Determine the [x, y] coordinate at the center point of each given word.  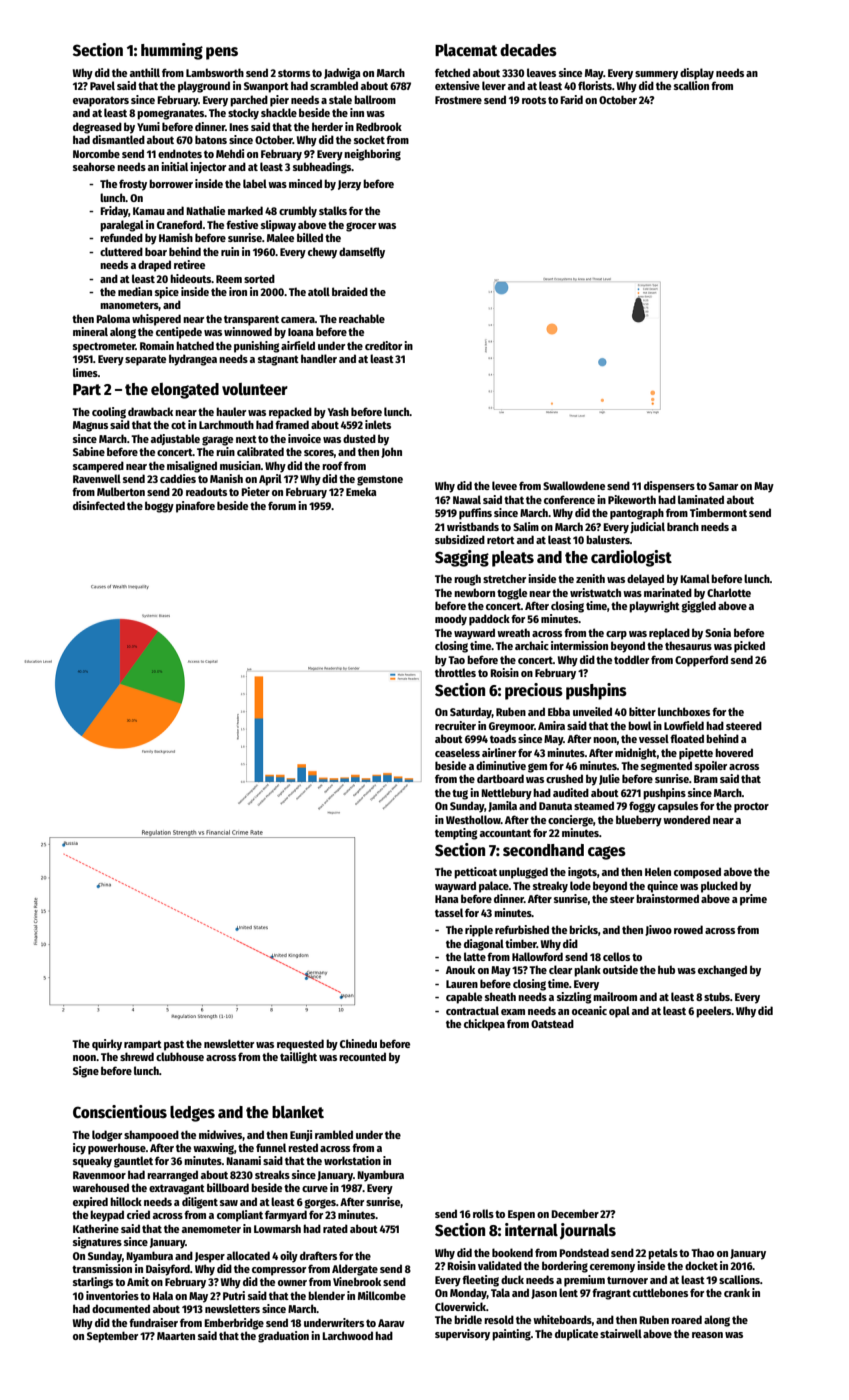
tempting [456, 834]
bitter [642, 711]
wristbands [473, 526]
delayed [645, 580]
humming [172, 51]
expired [90, 1203]
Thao [702, 1252]
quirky [107, 1045]
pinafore [195, 507]
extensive [457, 85]
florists [595, 85]
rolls [483, 1213]
